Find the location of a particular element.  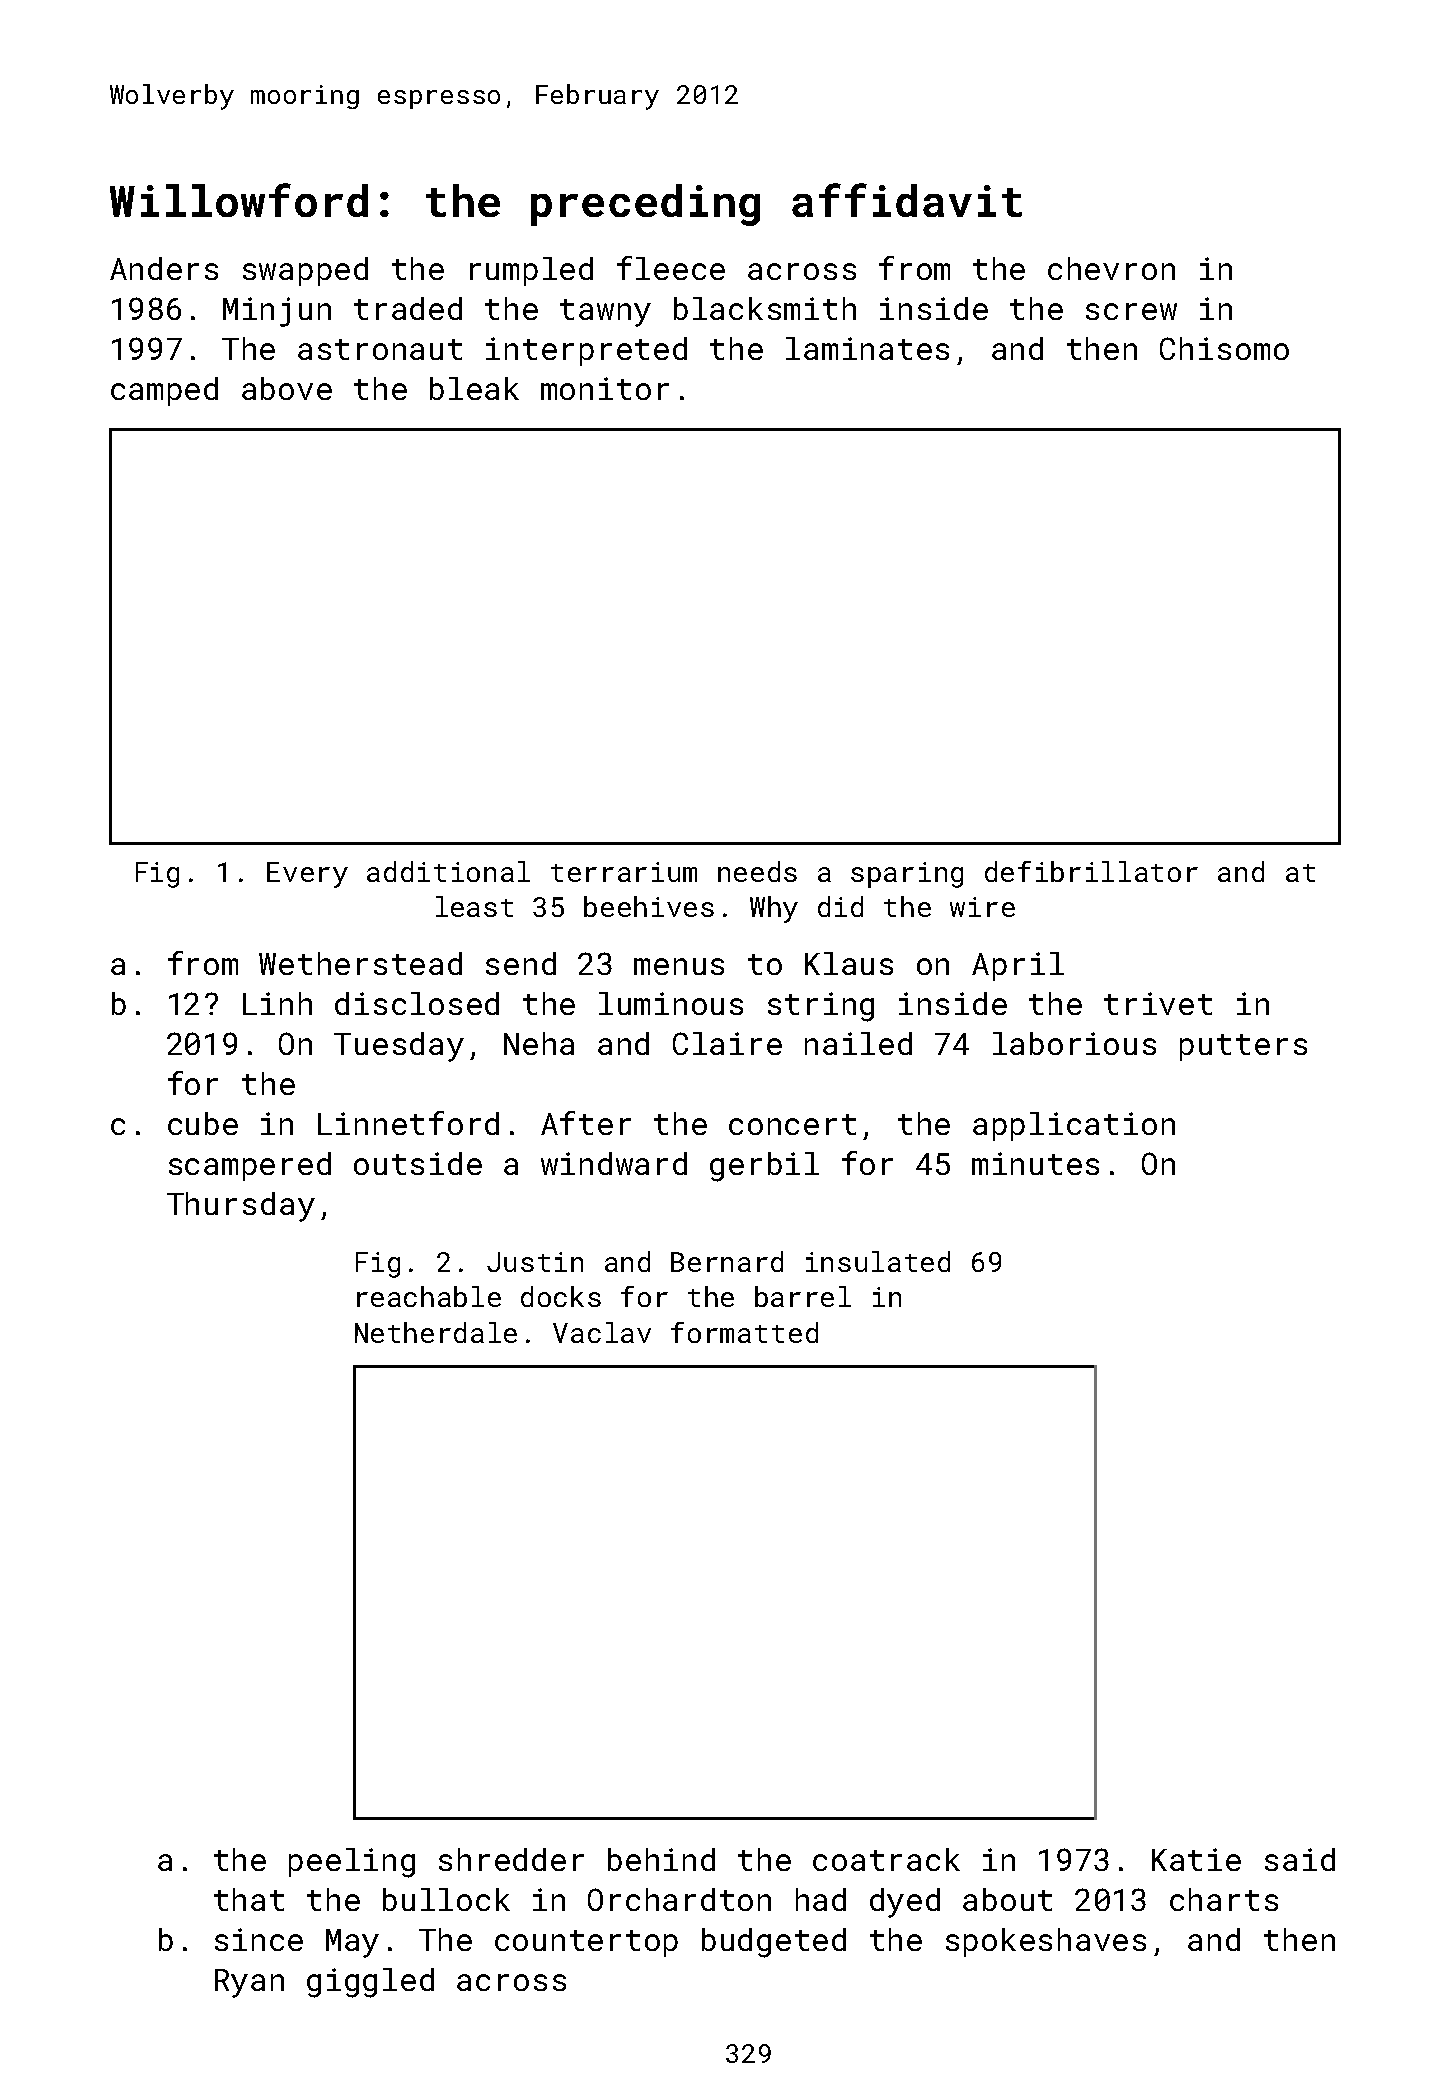

Tuesday is located at coordinates (399, 1047).
